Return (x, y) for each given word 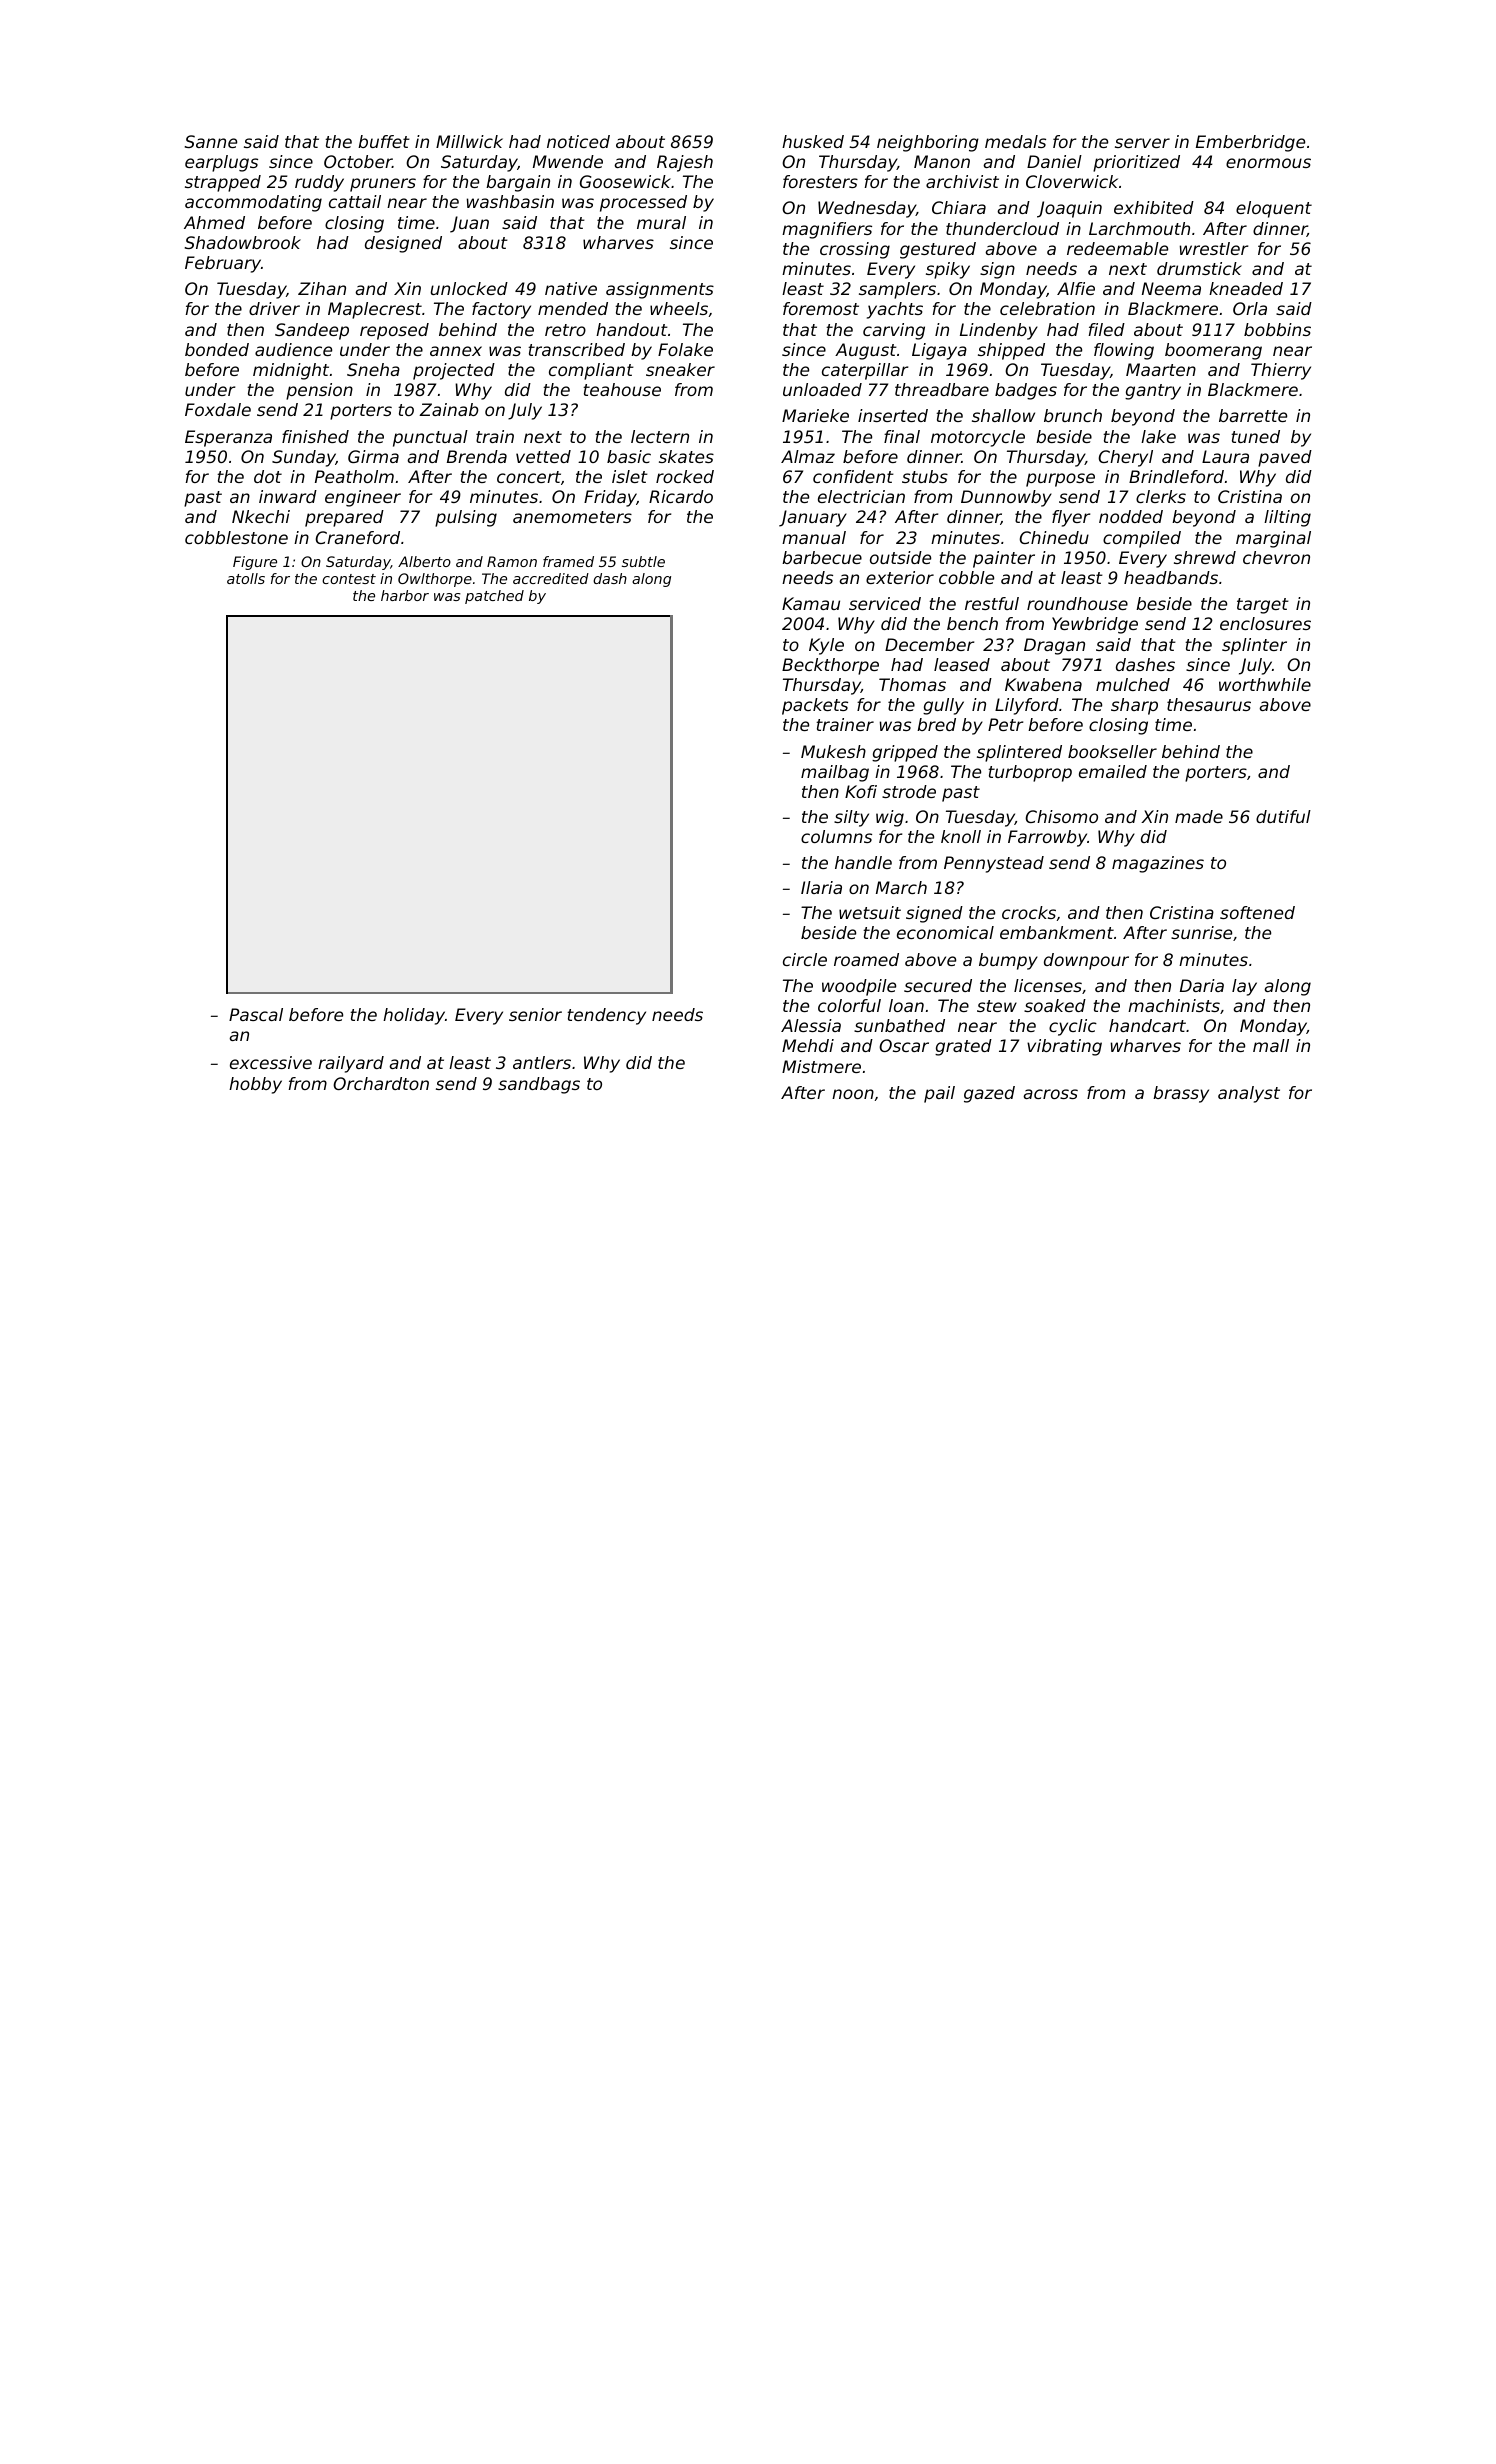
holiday (414, 1016)
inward (288, 496)
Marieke (815, 415)
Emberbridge (1250, 143)
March (901, 887)
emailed (1113, 771)
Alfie (1076, 288)
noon (853, 1094)
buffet (384, 141)
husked (813, 141)
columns (836, 836)
